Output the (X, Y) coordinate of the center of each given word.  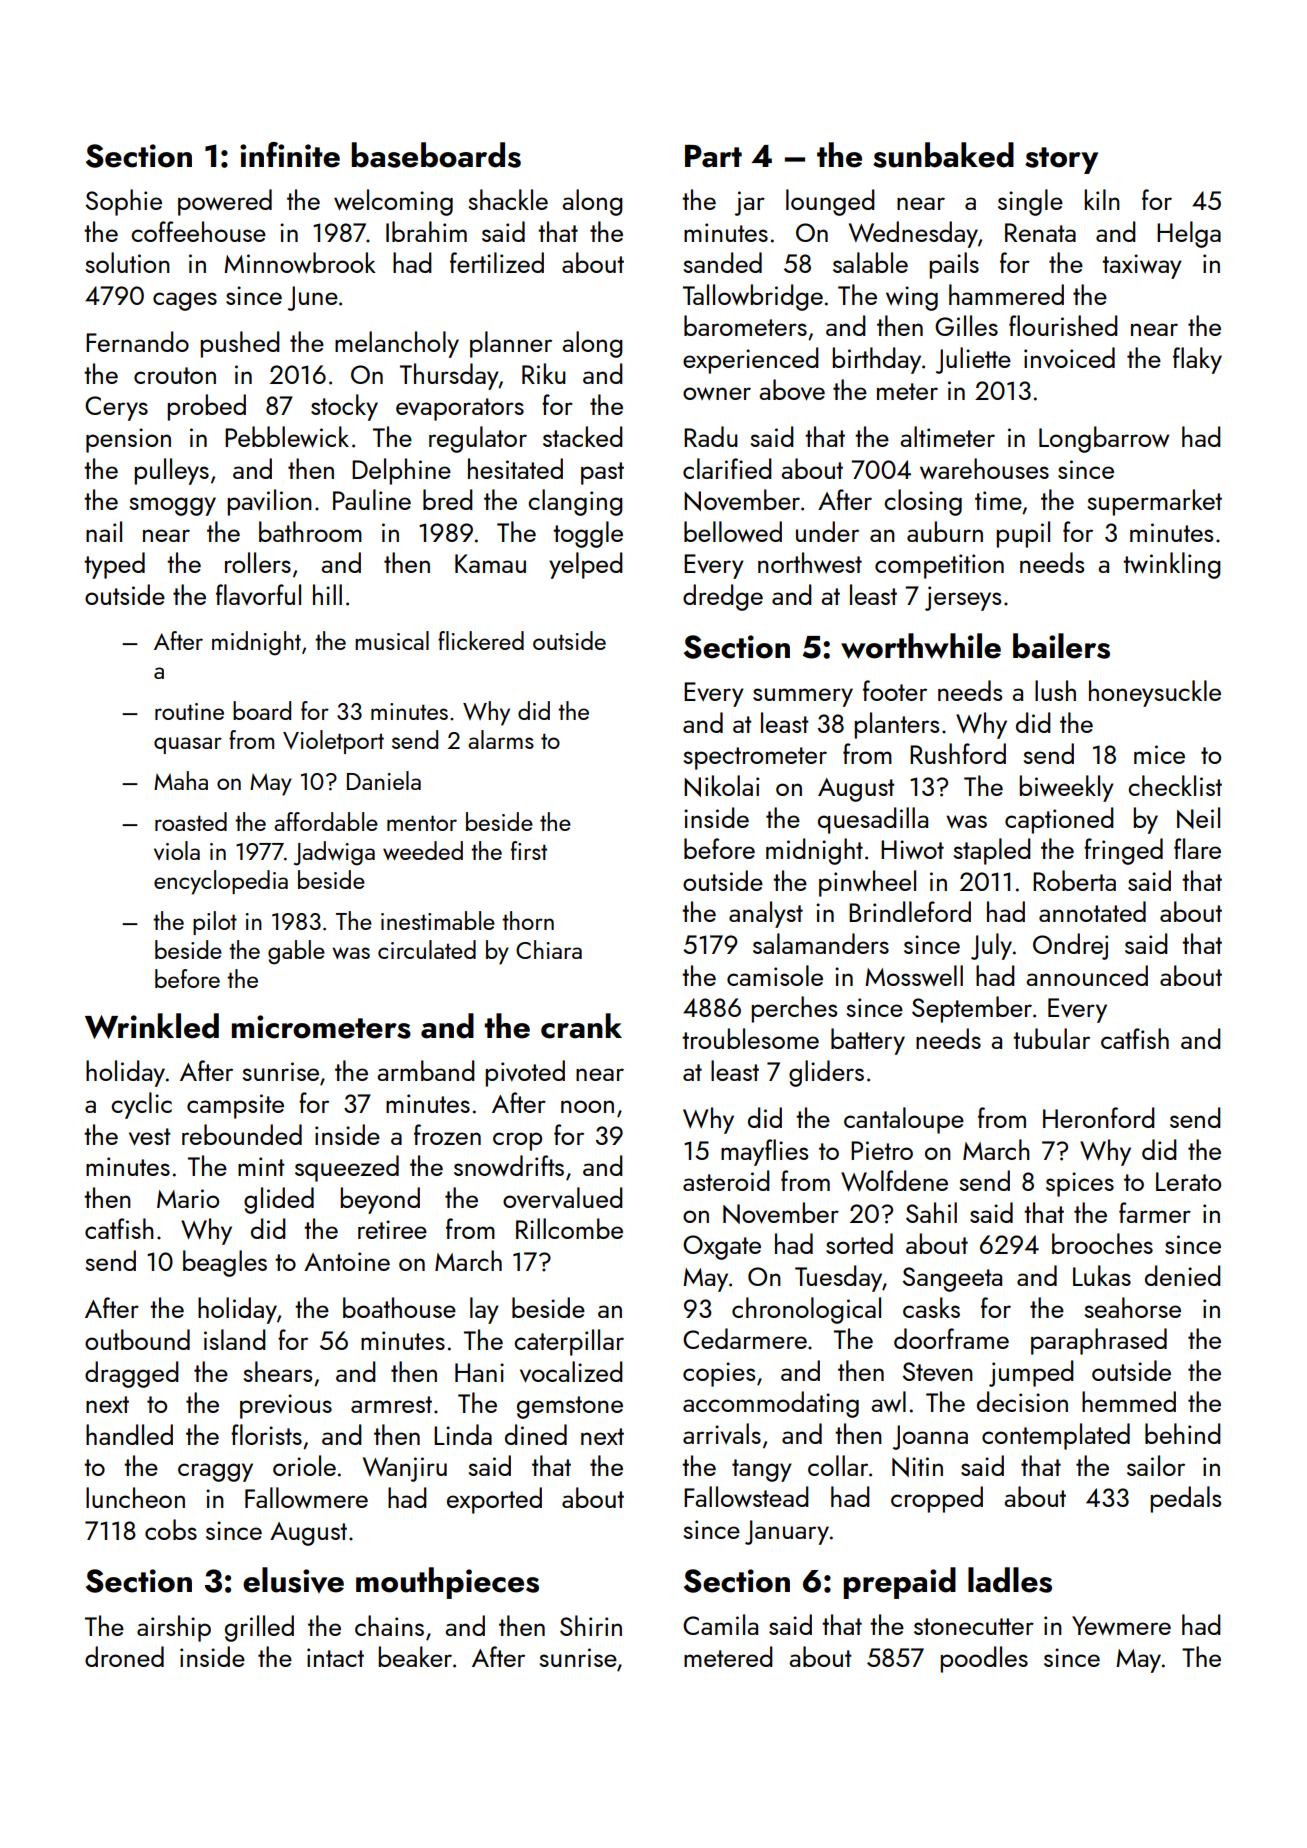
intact (335, 1657)
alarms (501, 739)
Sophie (124, 202)
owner (717, 393)
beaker (415, 1656)
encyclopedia (221, 882)
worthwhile (921, 646)
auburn (945, 531)
